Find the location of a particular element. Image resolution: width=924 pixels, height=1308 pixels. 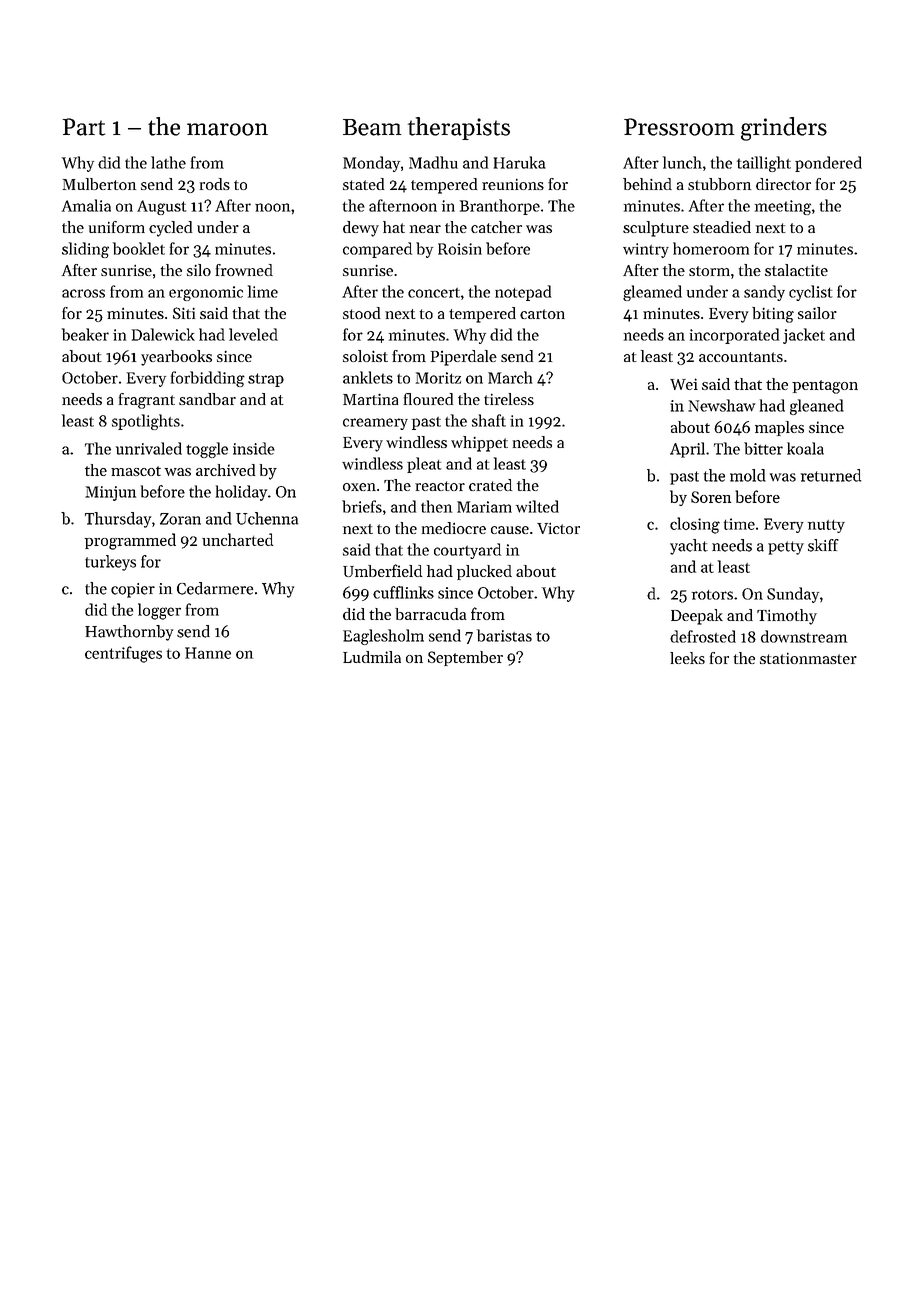

gleaned is located at coordinates (817, 407).
